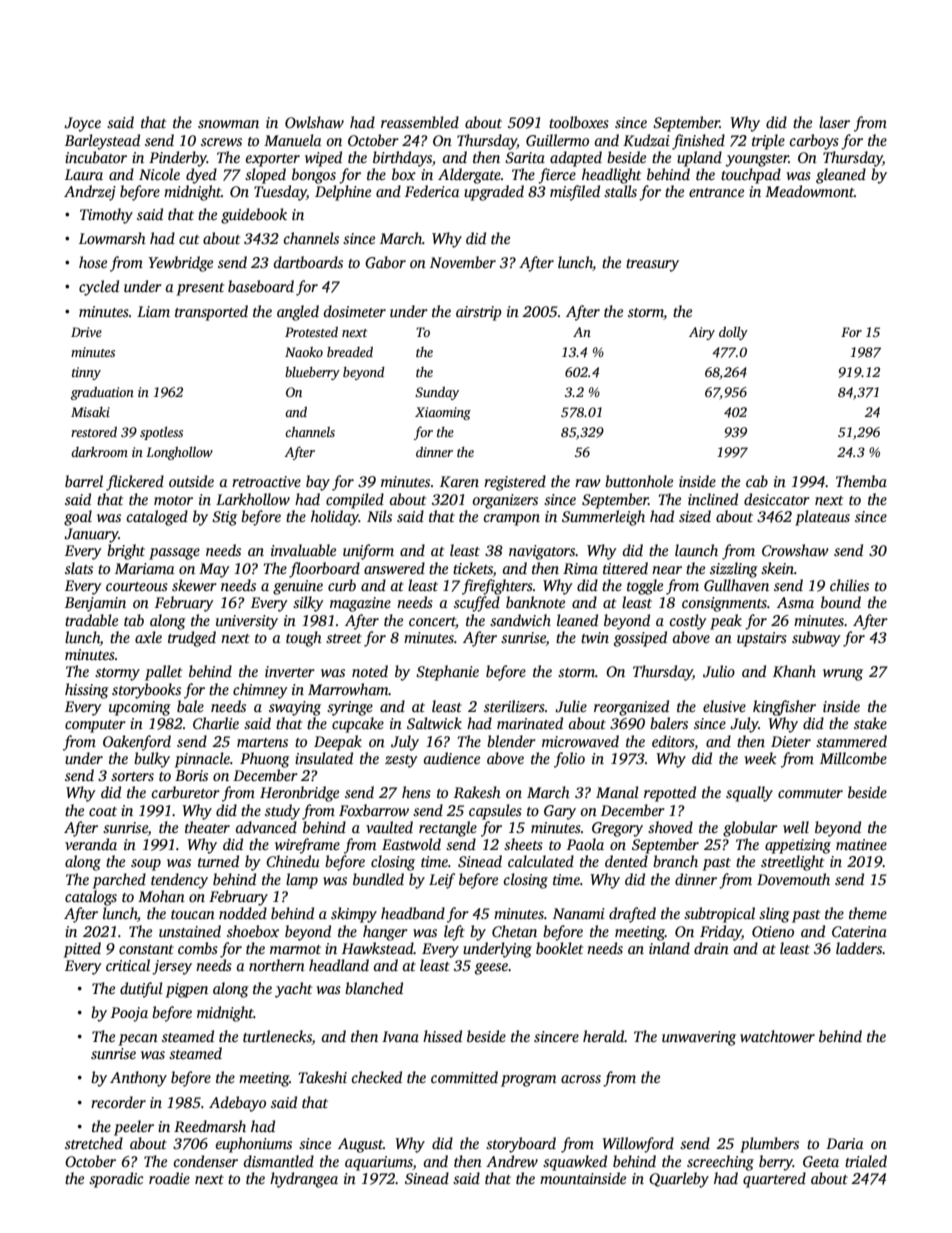 The height and width of the document is (1233, 952). I want to click on quartered, so click(774, 1180).
